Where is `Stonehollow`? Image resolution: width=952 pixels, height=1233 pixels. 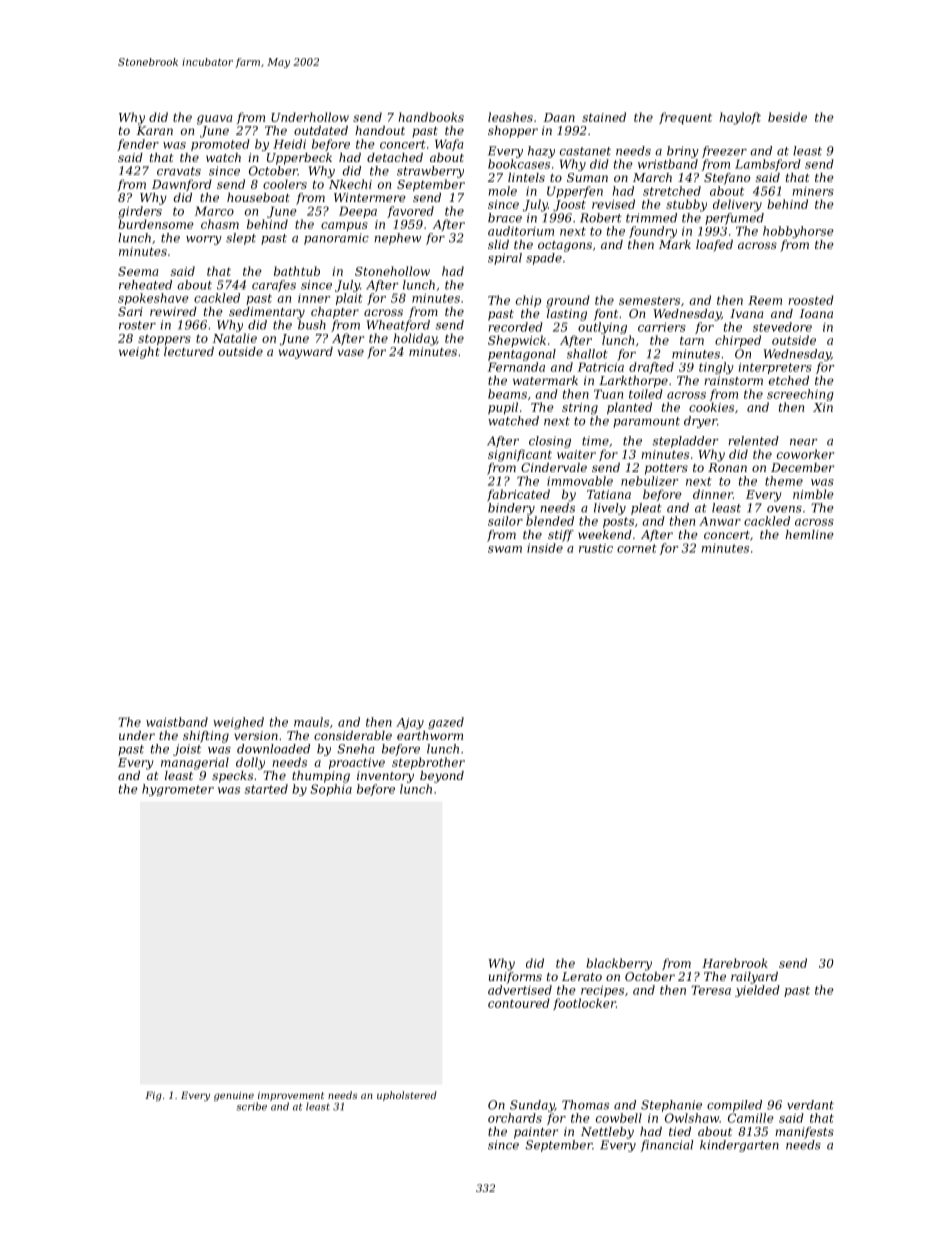 Stonehollow is located at coordinates (392, 271).
